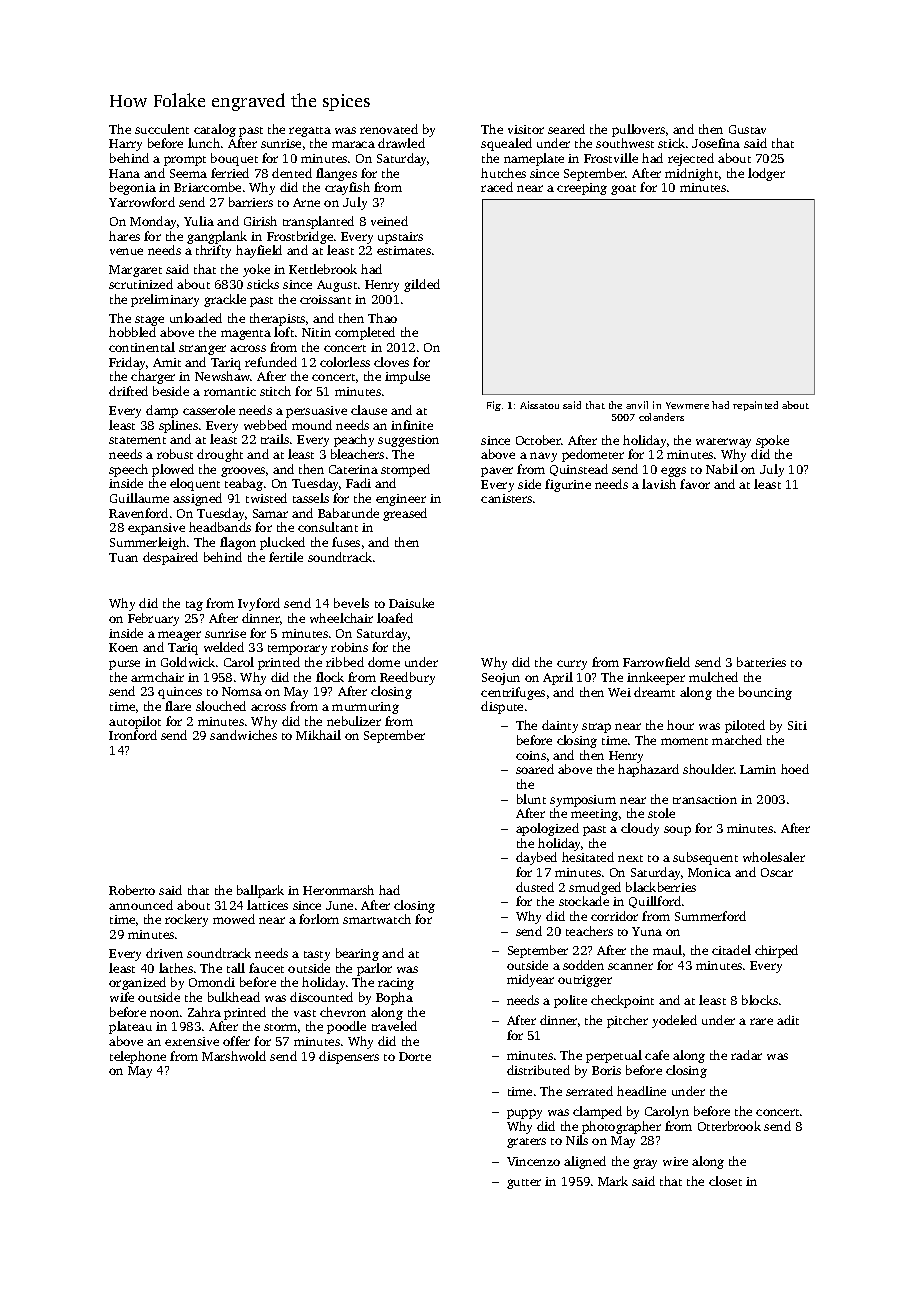  Describe the element at coordinates (747, 129) in the image. I see `Gustav` at that location.
